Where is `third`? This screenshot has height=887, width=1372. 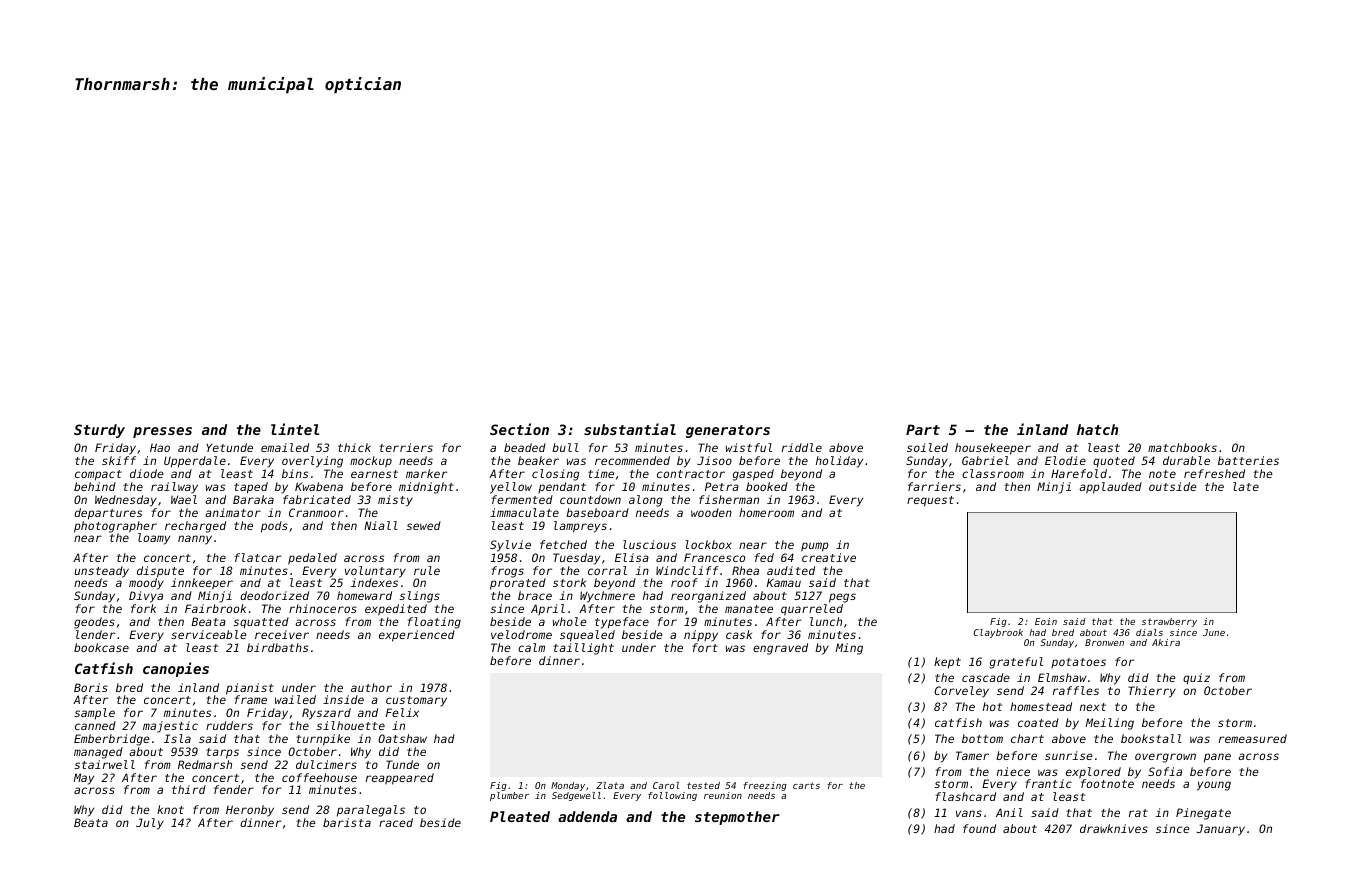
third is located at coordinates (189, 789).
